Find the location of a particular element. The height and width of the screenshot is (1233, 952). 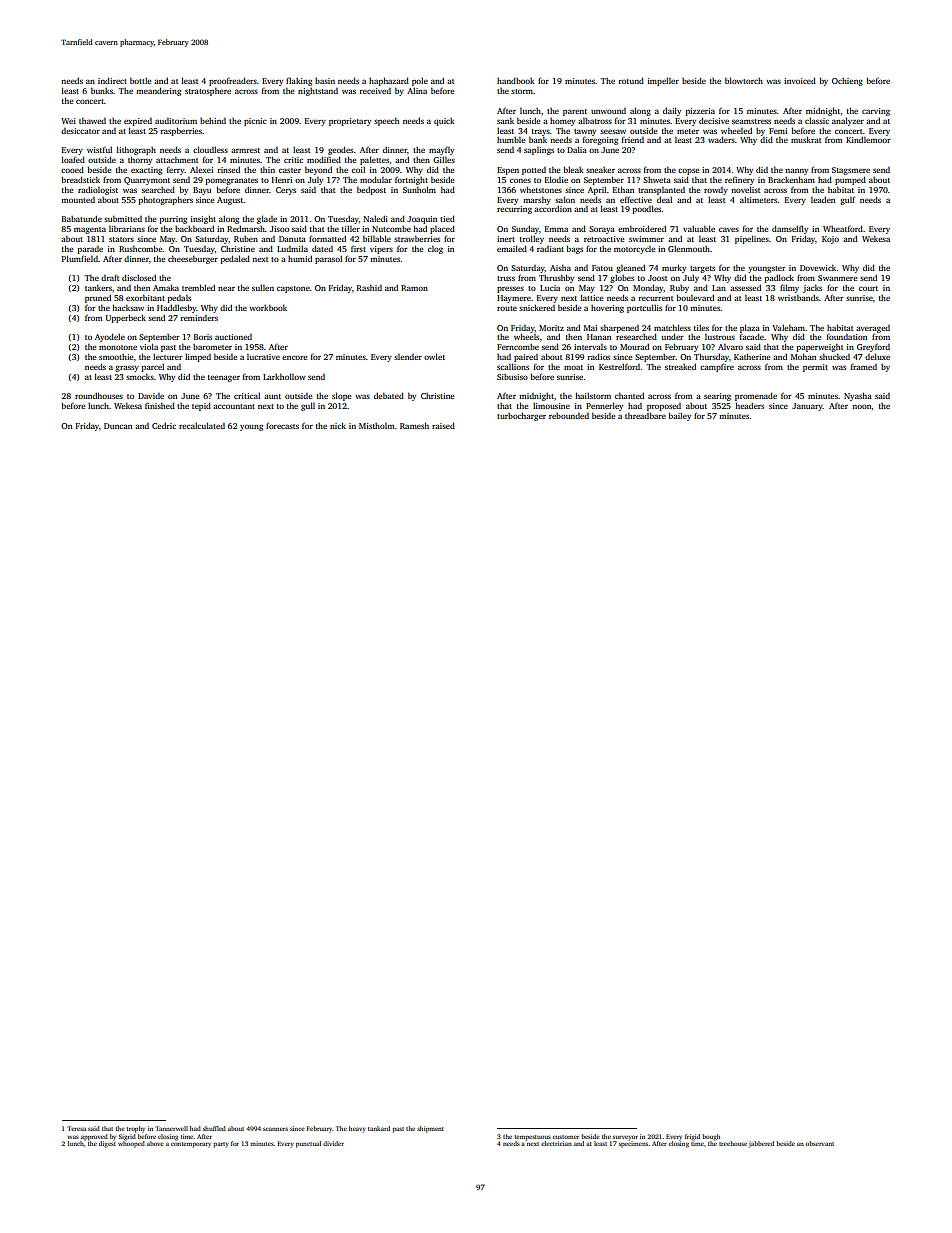

January is located at coordinates (807, 407).
